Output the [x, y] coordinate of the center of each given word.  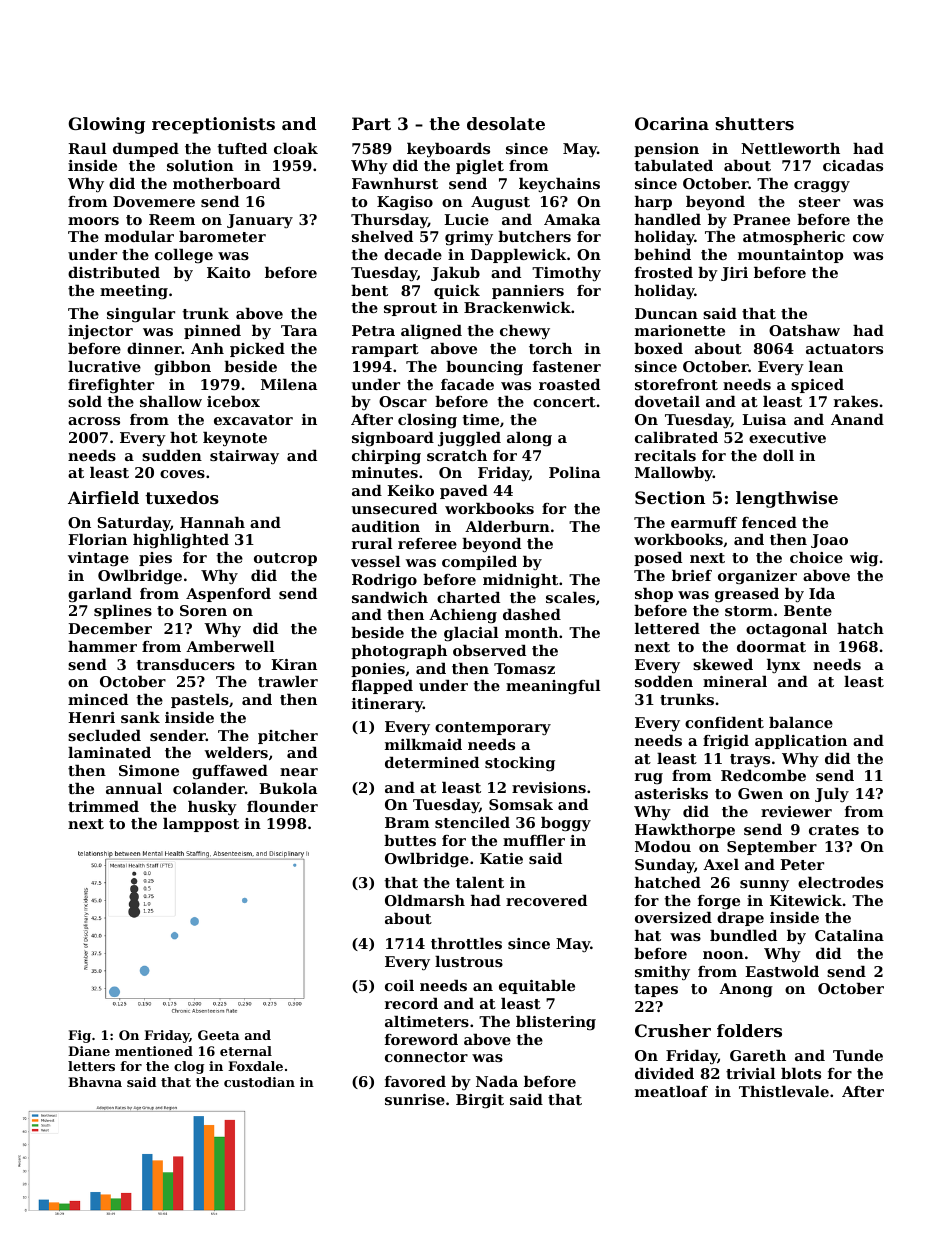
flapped [382, 687]
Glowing [106, 125]
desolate [506, 123]
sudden [172, 455]
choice [816, 557]
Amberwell [230, 646]
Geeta [219, 1035]
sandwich [390, 597]
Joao [829, 541]
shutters [755, 123]
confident [724, 722]
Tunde [858, 1055]
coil [399, 985]
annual [134, 788]
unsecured [394, 508]
